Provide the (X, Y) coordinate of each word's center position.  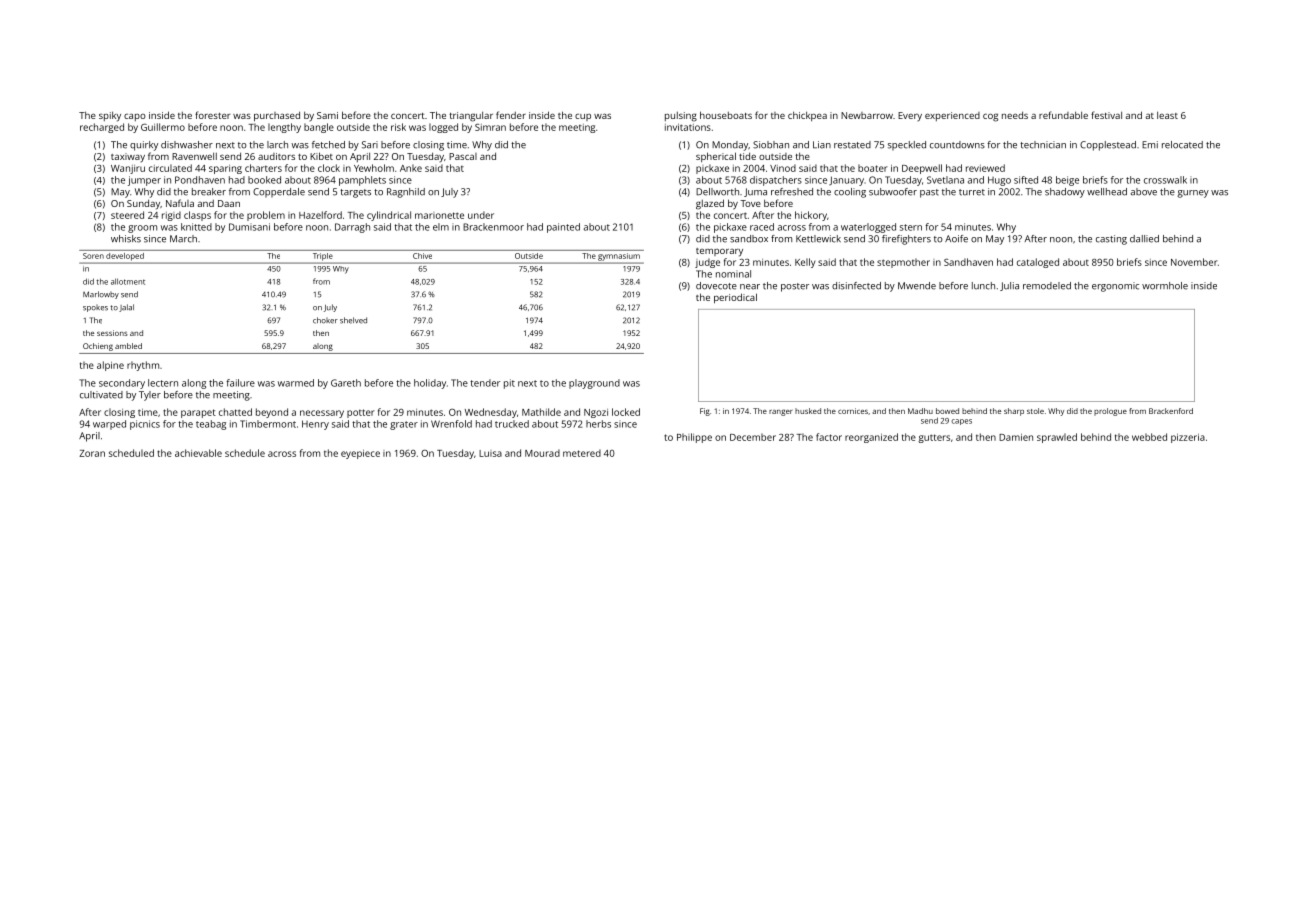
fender (511, 115)
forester (212, 115)
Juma (755, 192)
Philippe (694, 438)
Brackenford (1171, 411)
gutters (934, 438)
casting (1111, 240)
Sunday (143, 204)
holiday (430, 384)
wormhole (1165, 286)
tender (485, 383)
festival (1106, 115)
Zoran (92, 453)
